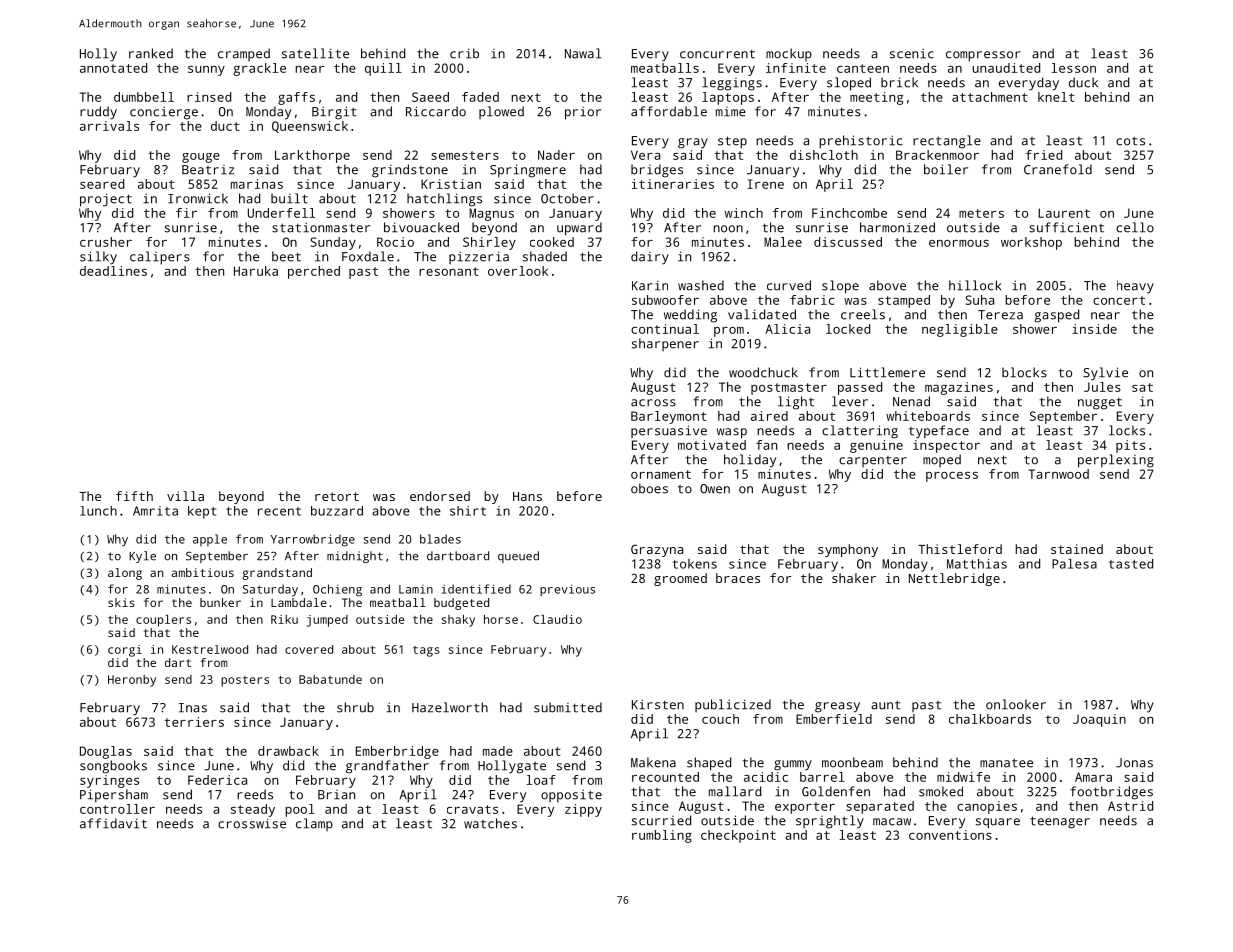 This screenshot has width=1233, height=952. Describe the element at coordinates (117, 809) in the screenshot. I see `controller` at that location.
